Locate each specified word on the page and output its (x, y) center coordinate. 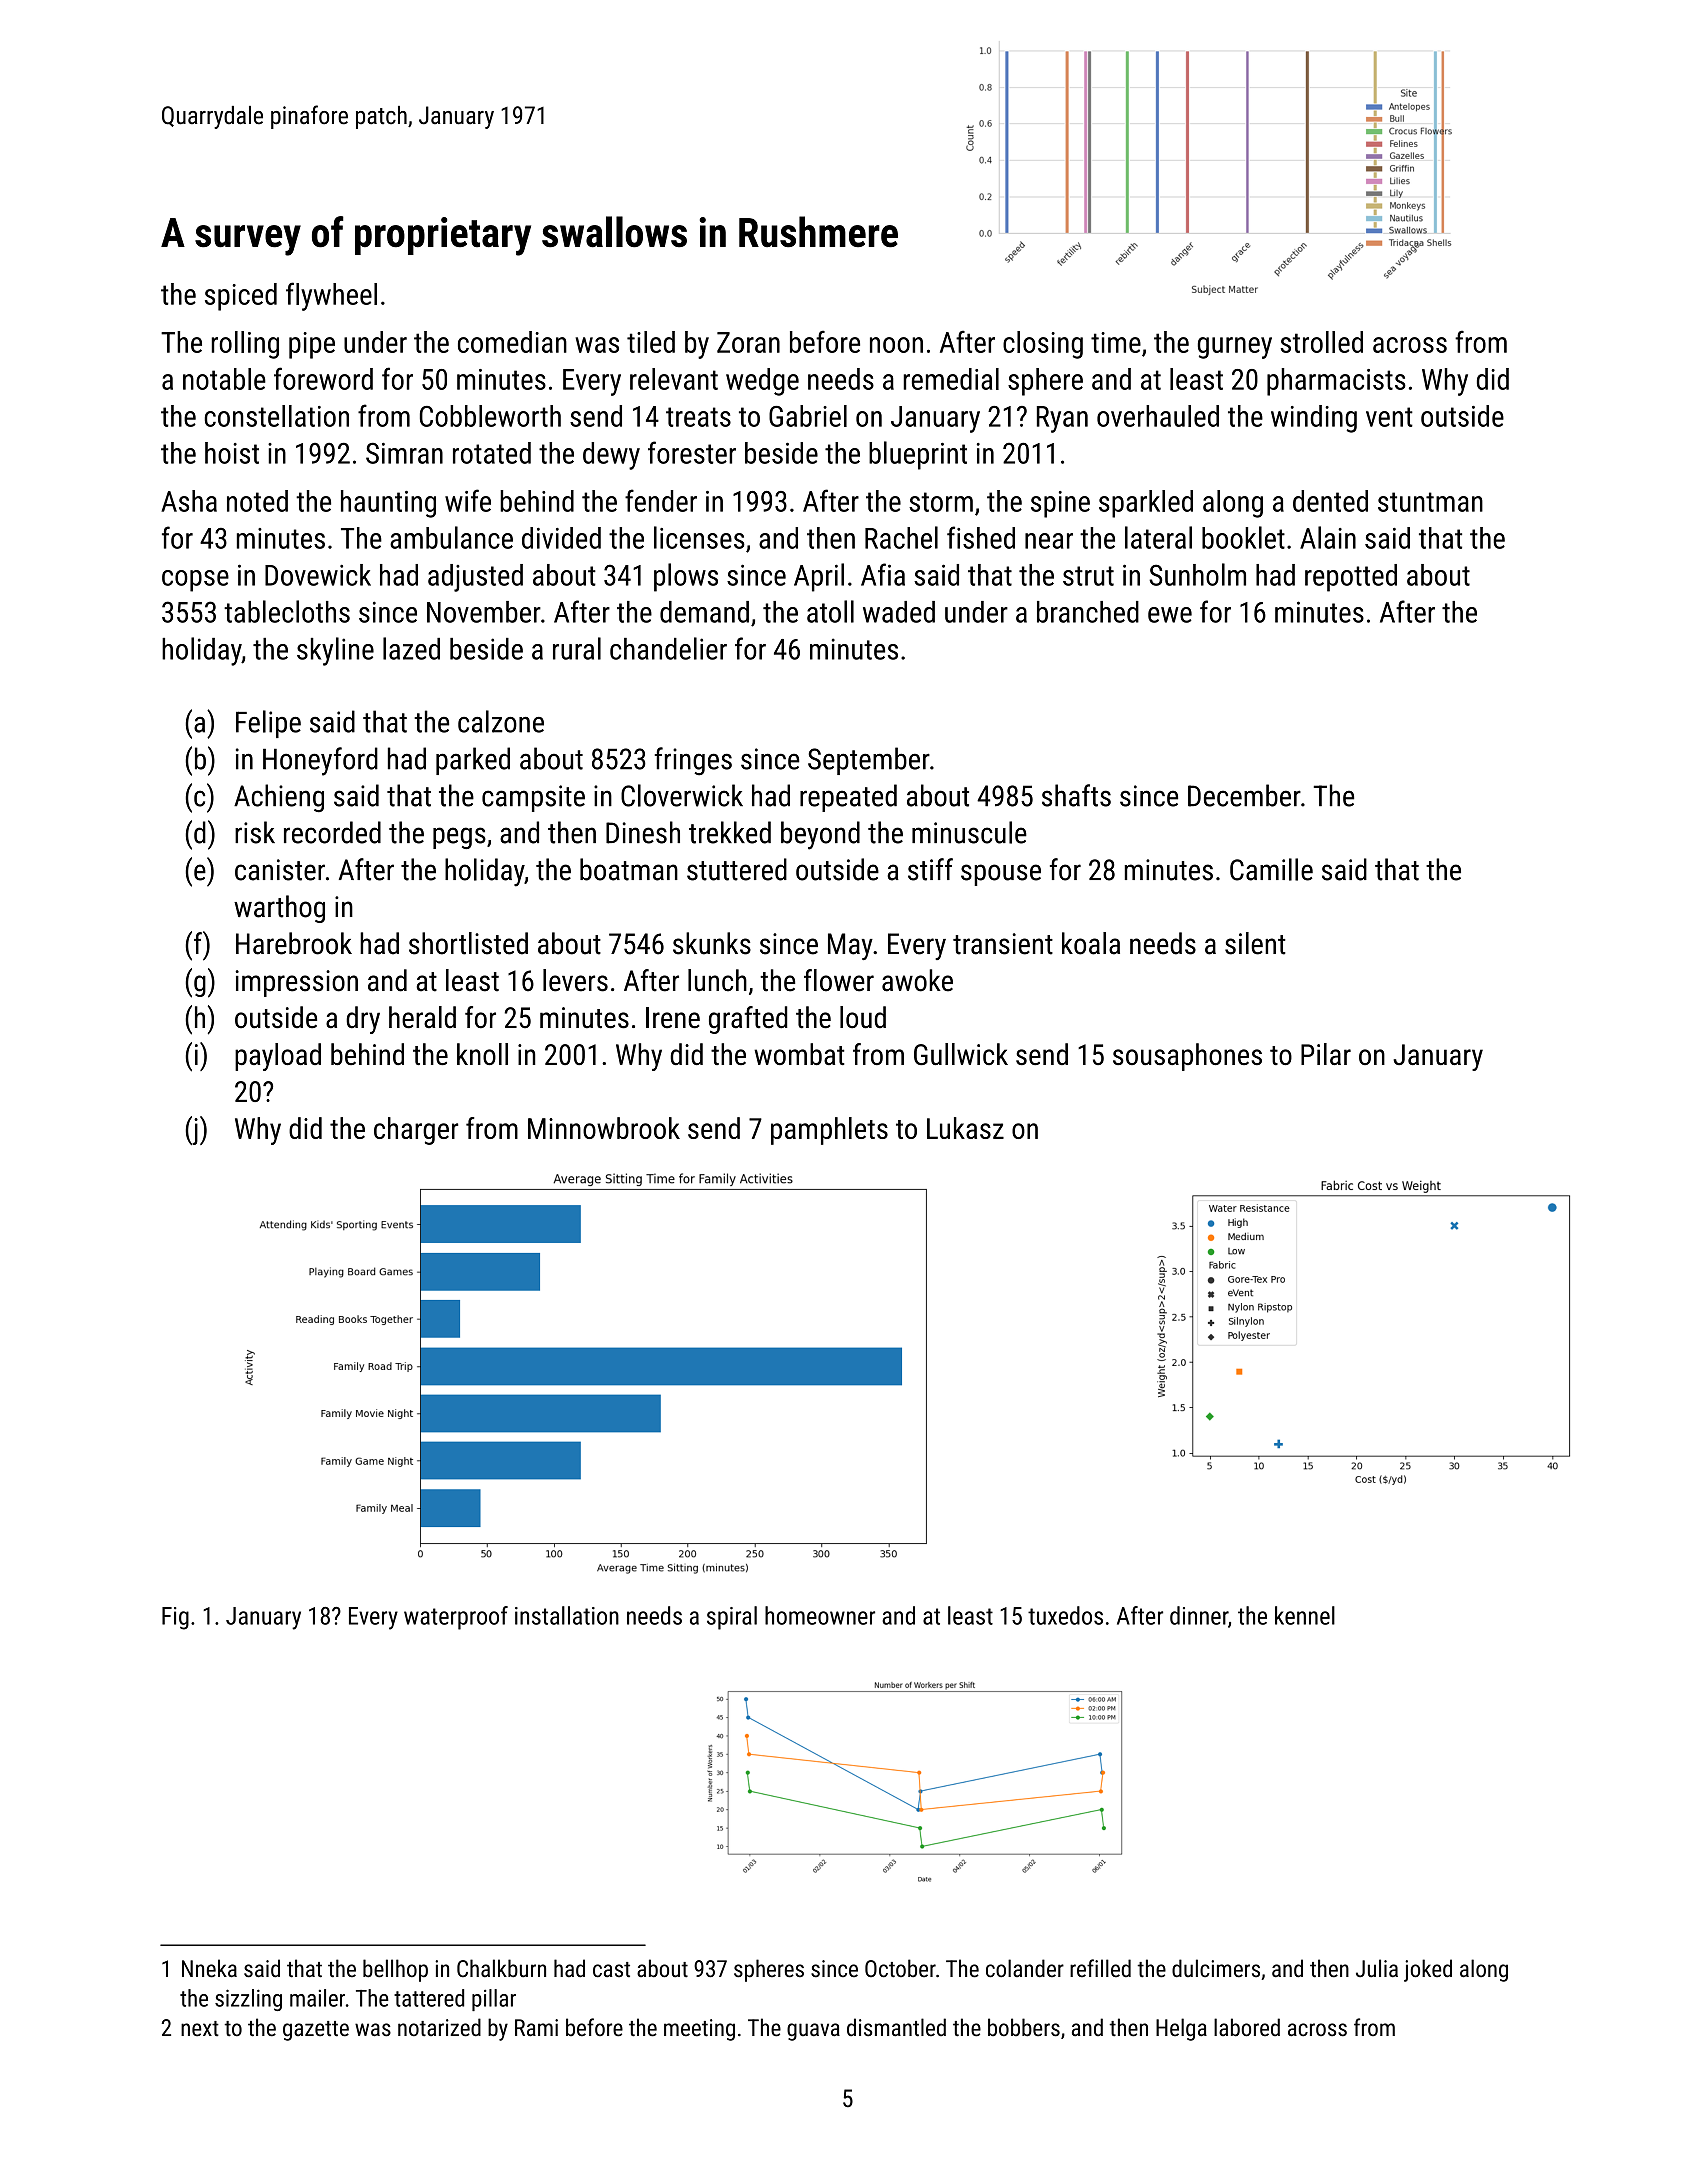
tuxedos (1065, 1615)
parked (473, 761)
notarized (439, 2027)
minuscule (969, 832)
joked (1428, 1970)
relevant (674, 379)
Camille (1271, 869)
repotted (1351, 578)
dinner (1199, 1615)
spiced (241, 297)
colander (1025, 1968)
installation (567, 1615)
